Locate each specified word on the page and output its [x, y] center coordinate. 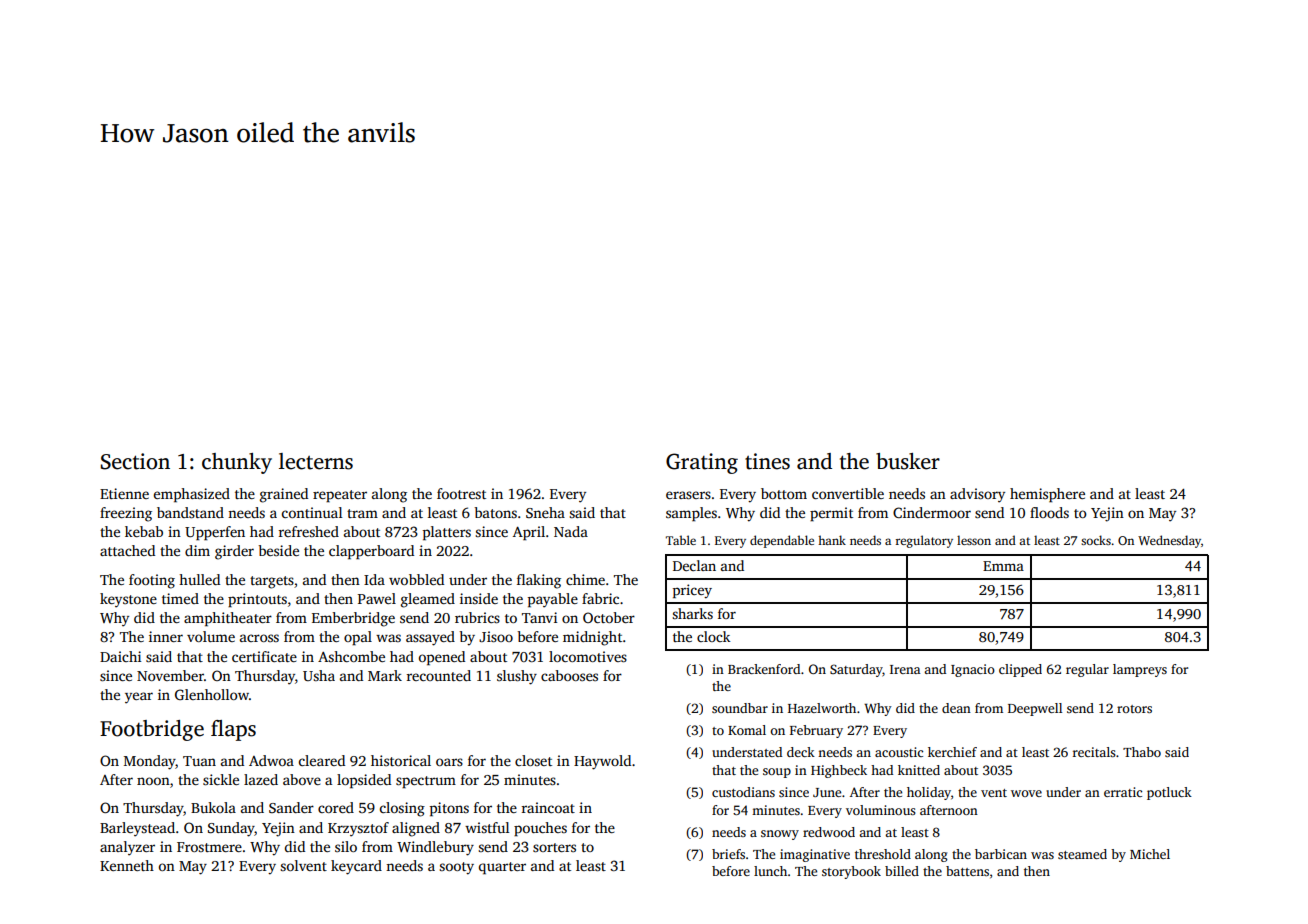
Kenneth [127, 865]
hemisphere [1047, 495]
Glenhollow [212, 694]
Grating [702, 463]
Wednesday [1169, 541]
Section [135, 461]
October [609, 617]
